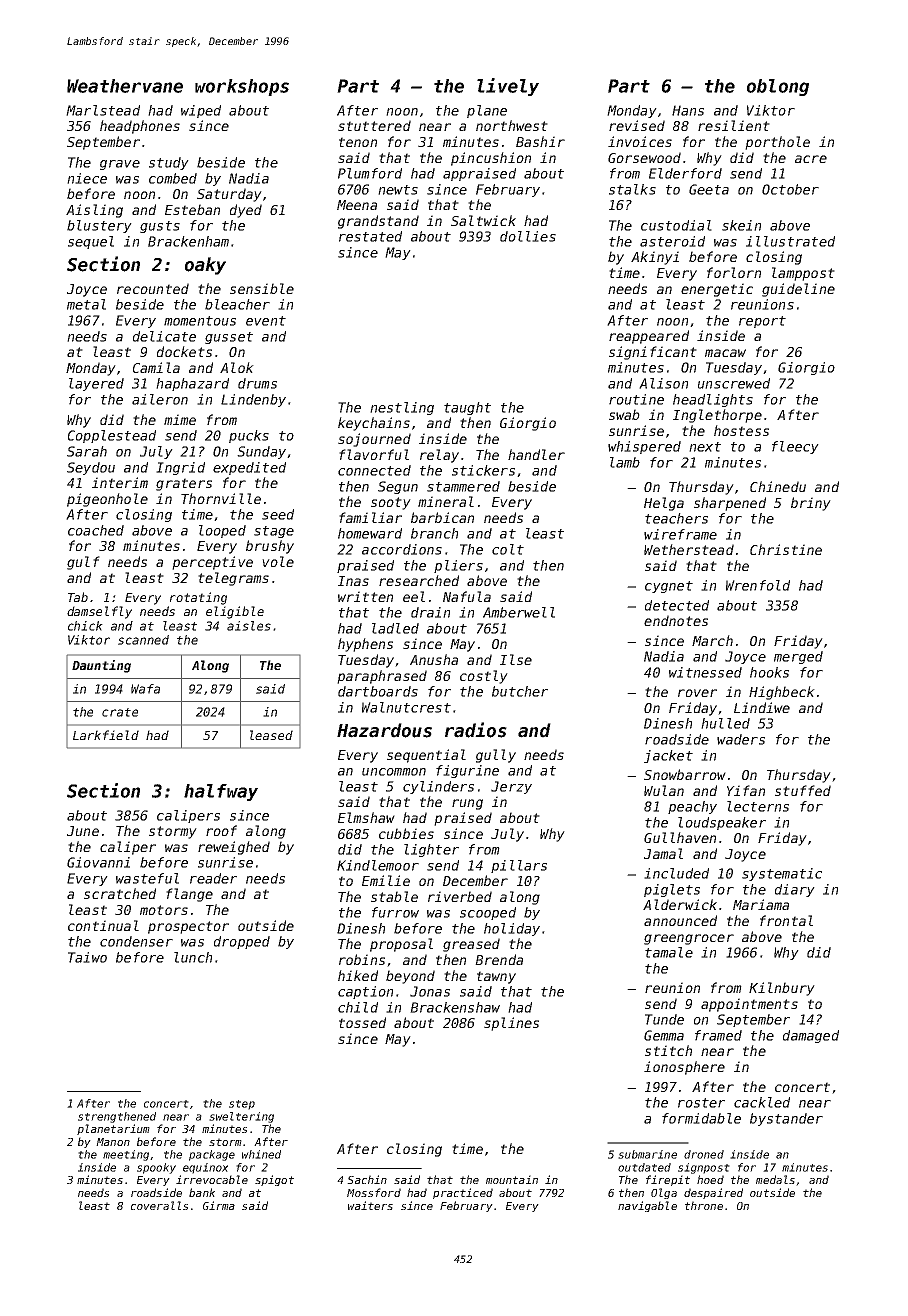 The image size is (908, 1316). Describe the element at coordinates (160, 227) in the document. I see `gusts` at that location.
